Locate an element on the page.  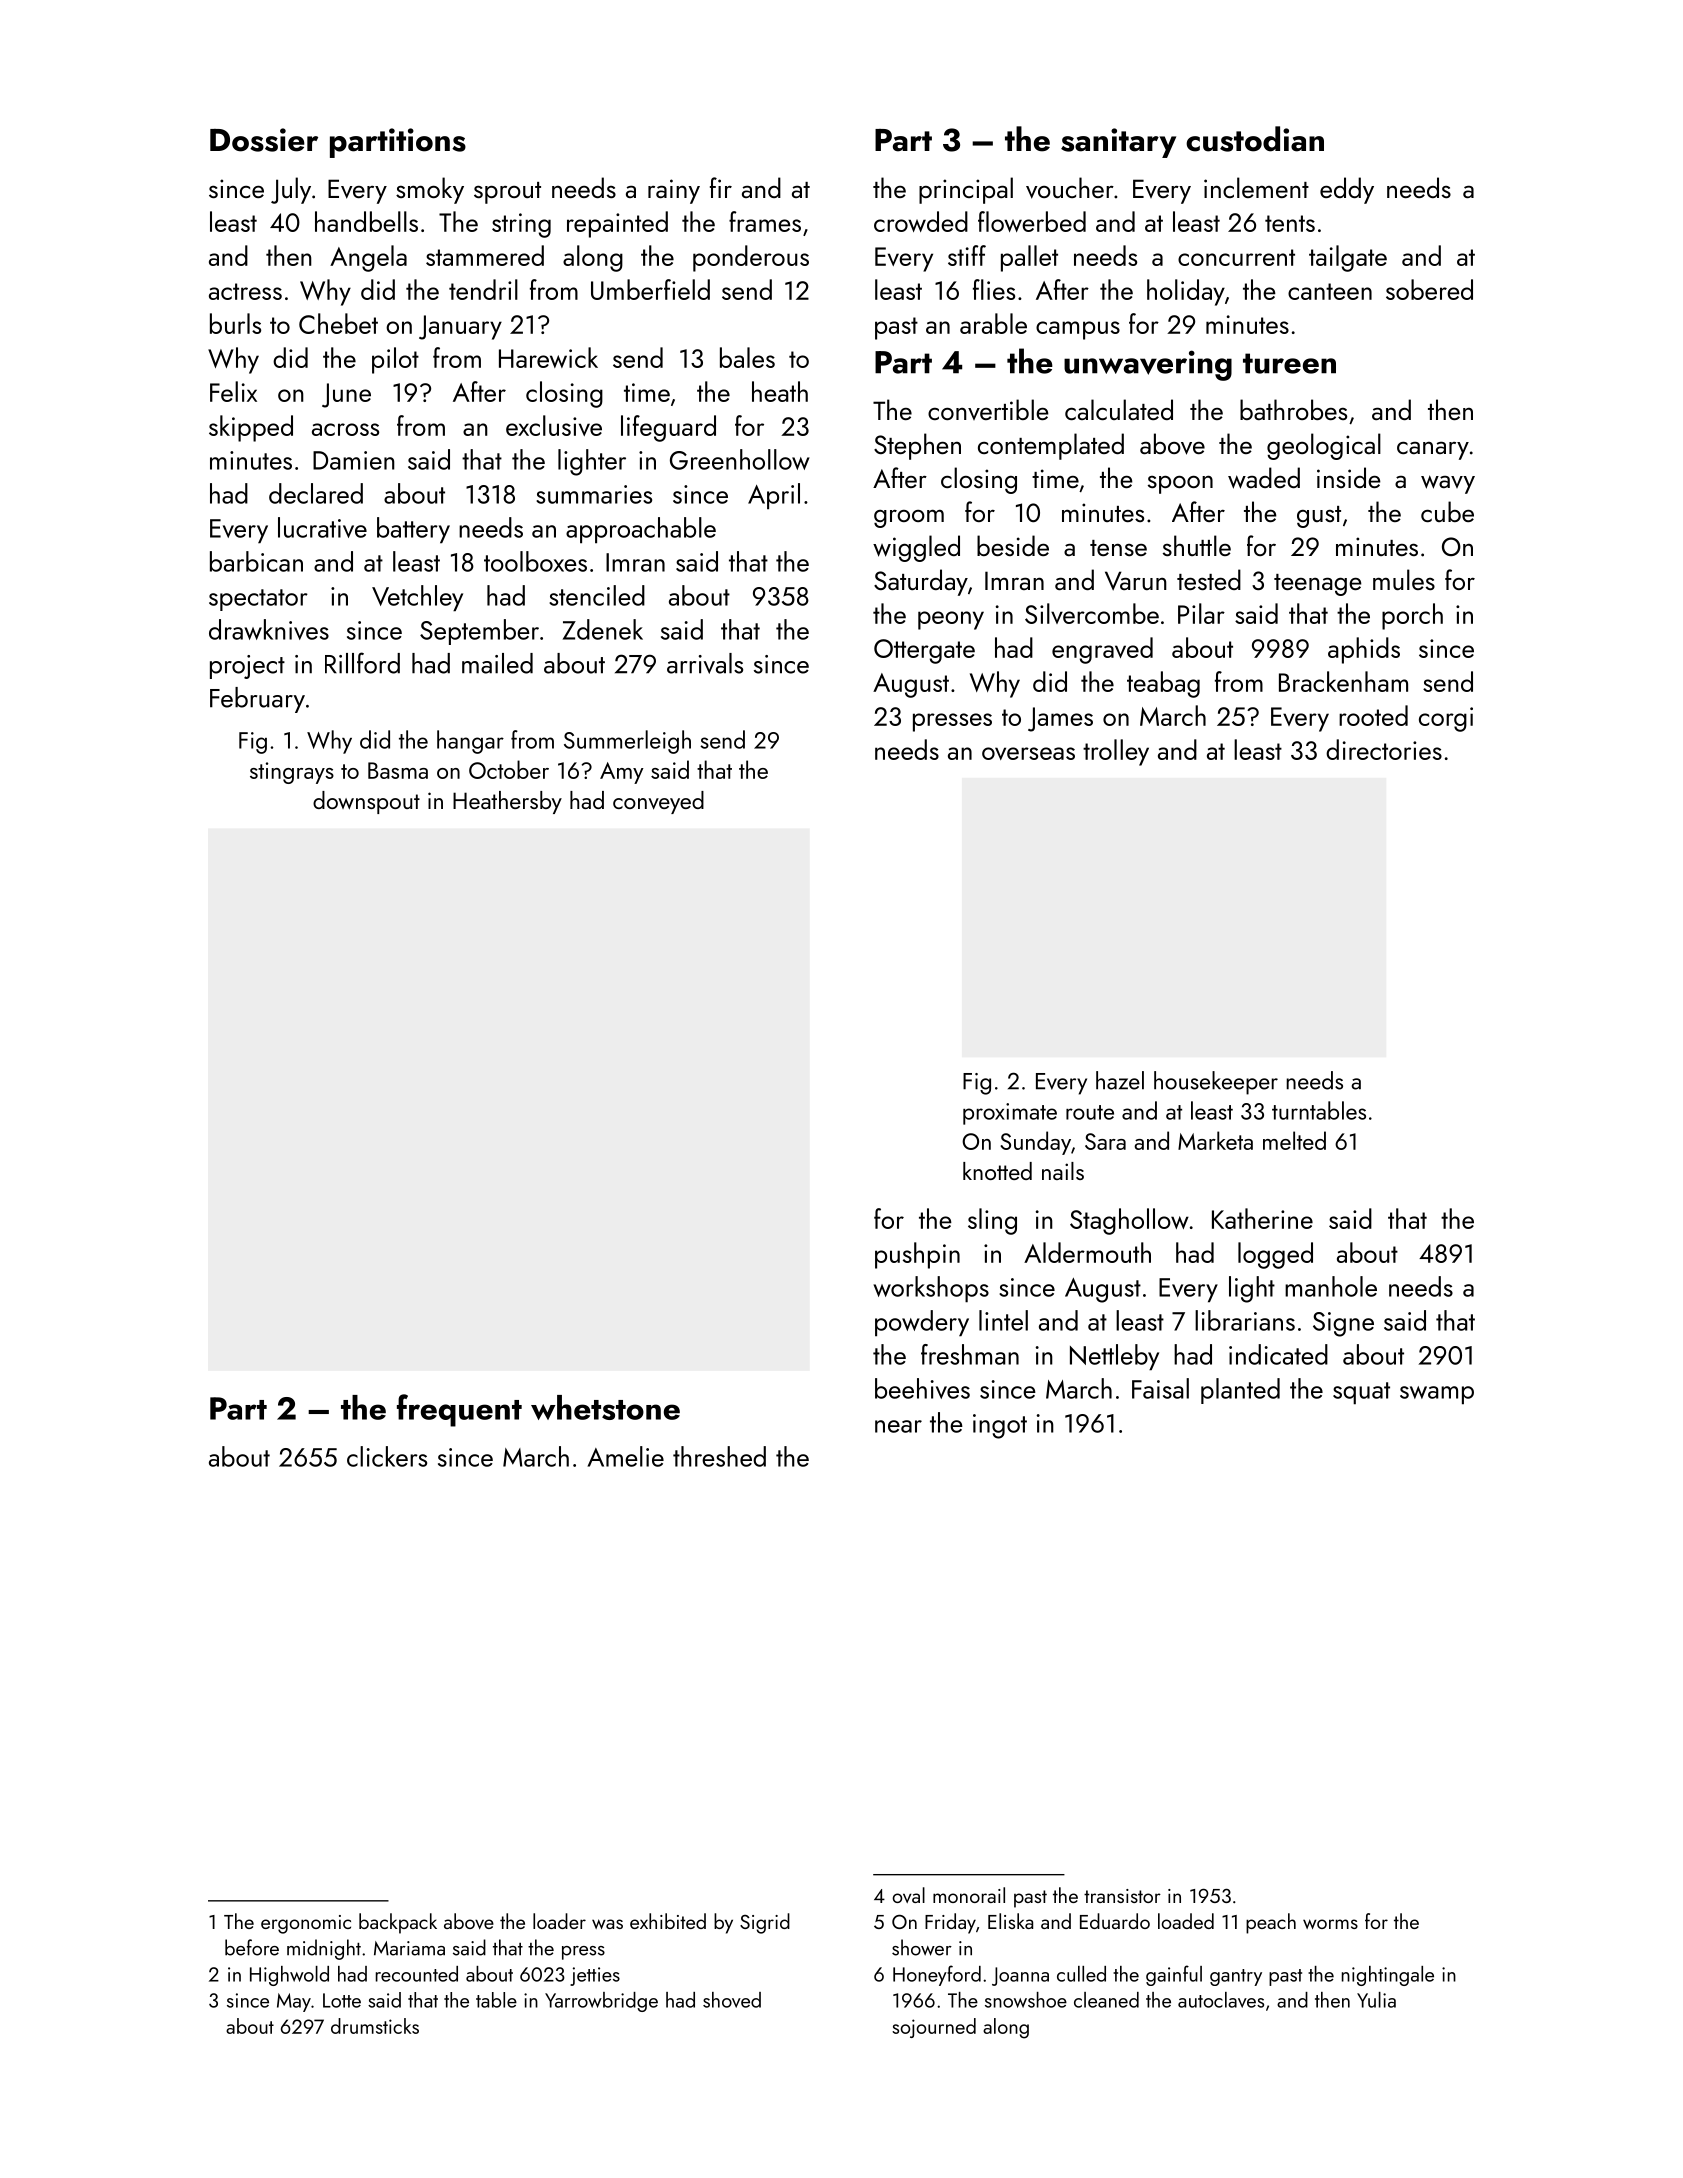
custodian is located at coordinates (1255, 139).
